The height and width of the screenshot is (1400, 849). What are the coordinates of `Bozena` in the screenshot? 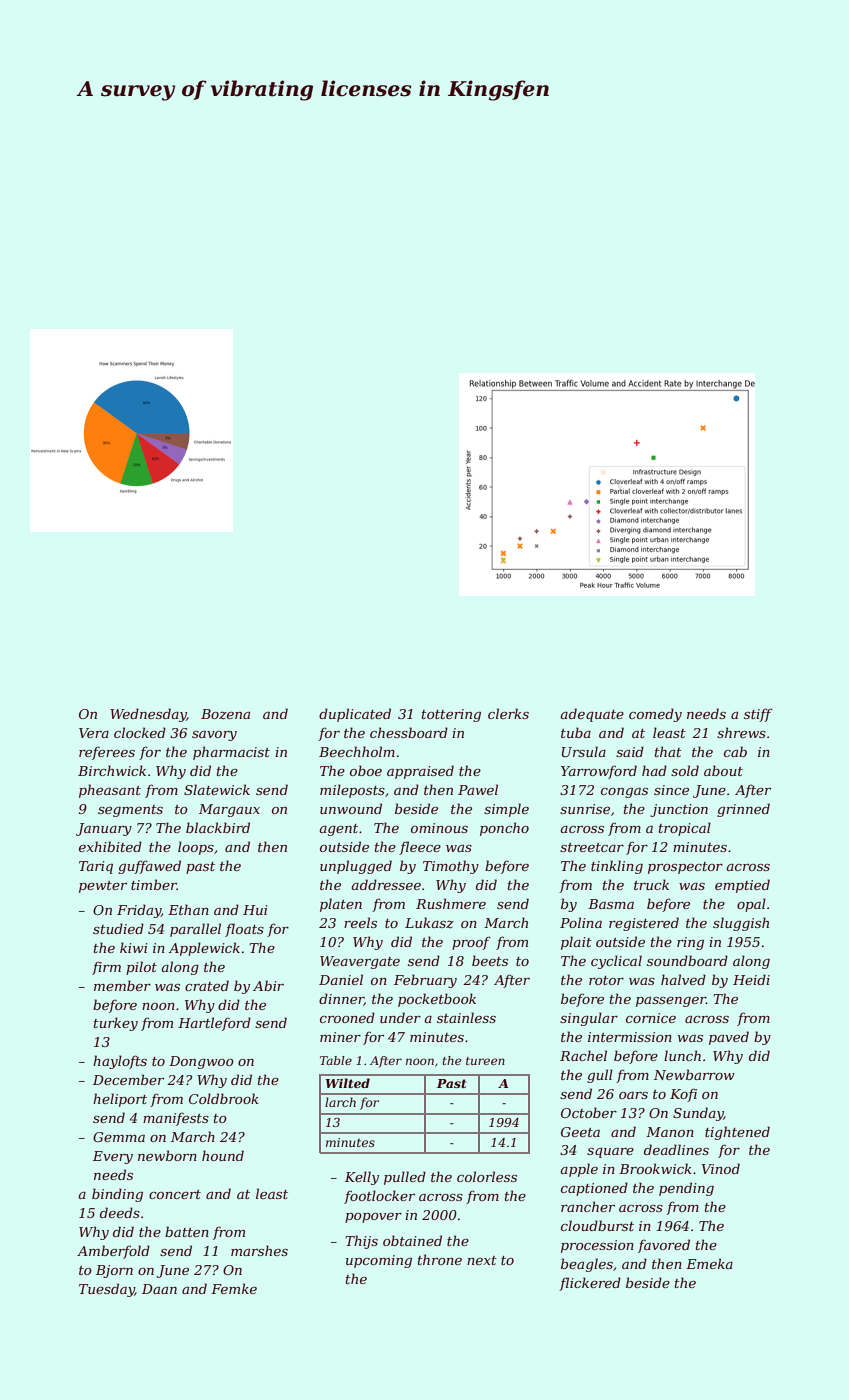 It's located at (225, 714).
